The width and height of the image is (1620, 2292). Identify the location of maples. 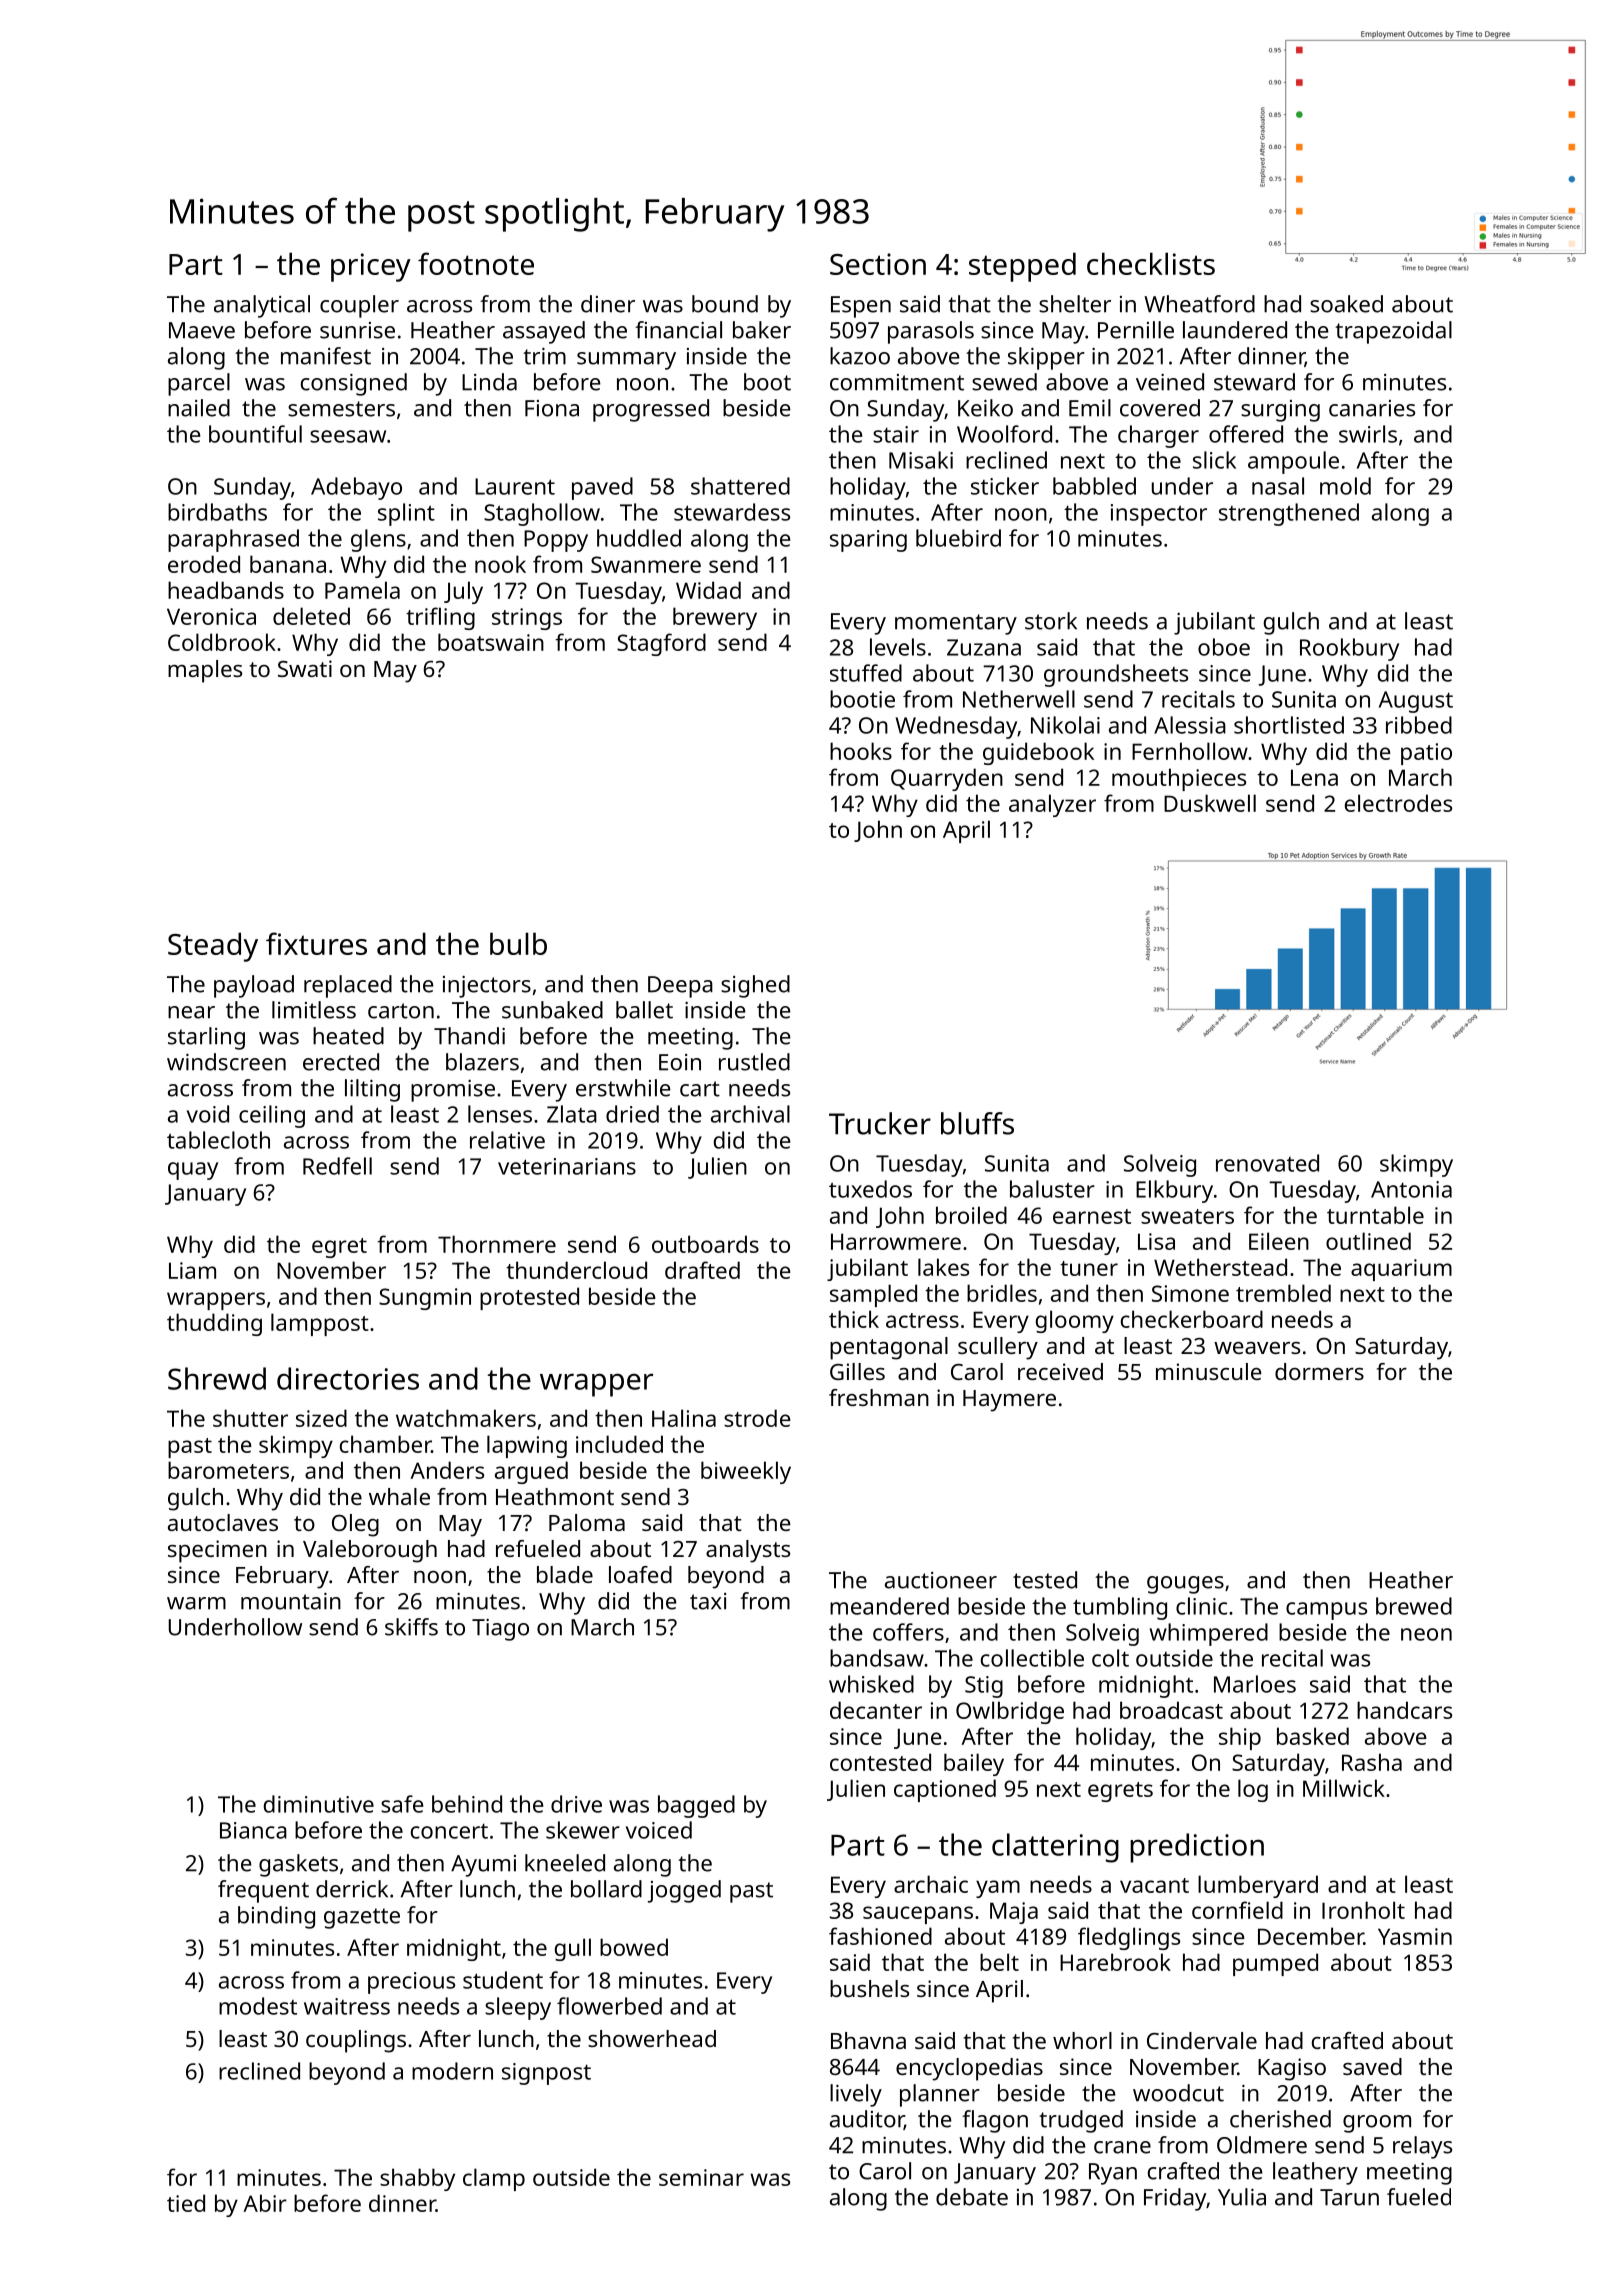
(205, 671).
